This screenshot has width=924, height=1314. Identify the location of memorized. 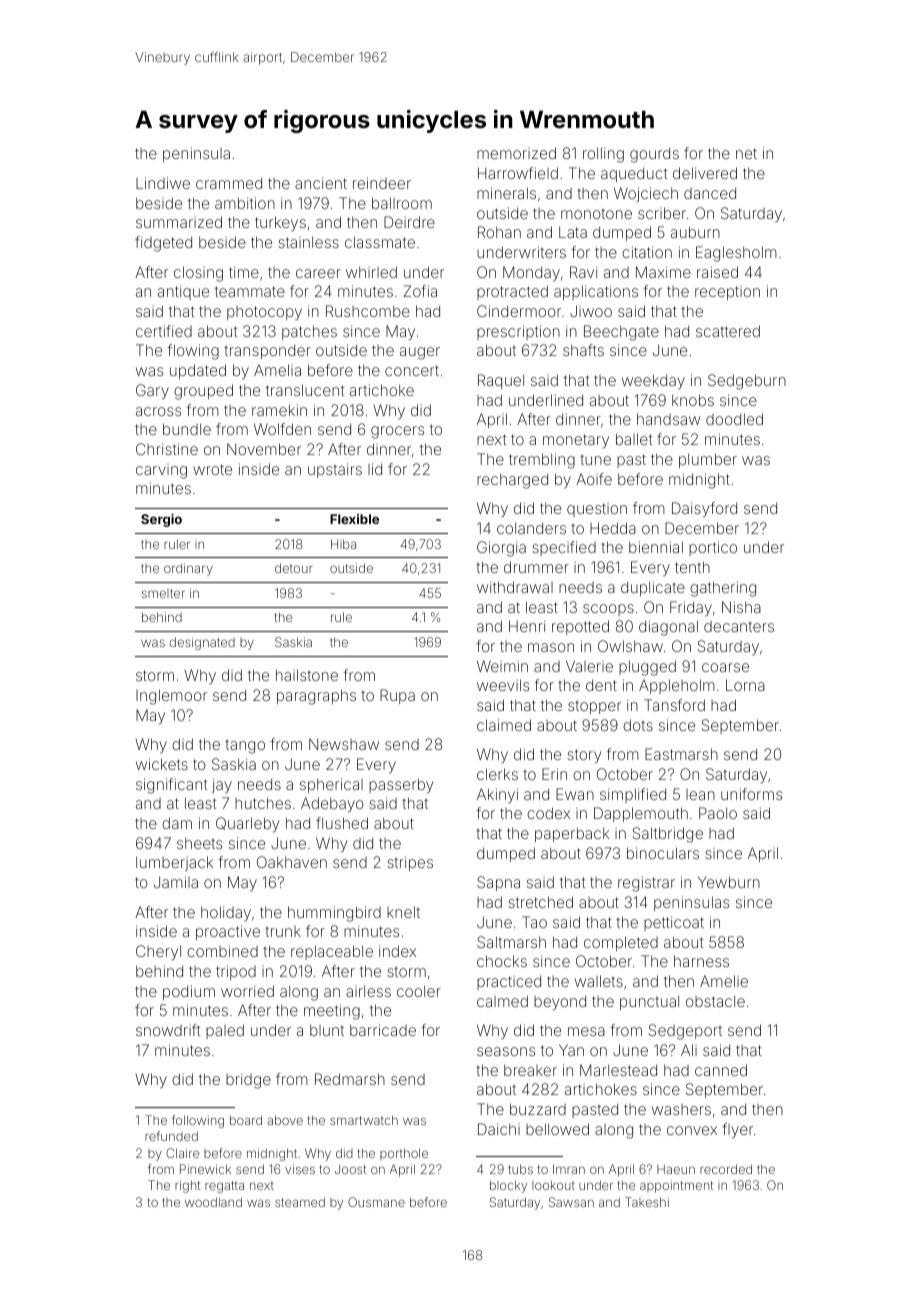
(516, 153).
